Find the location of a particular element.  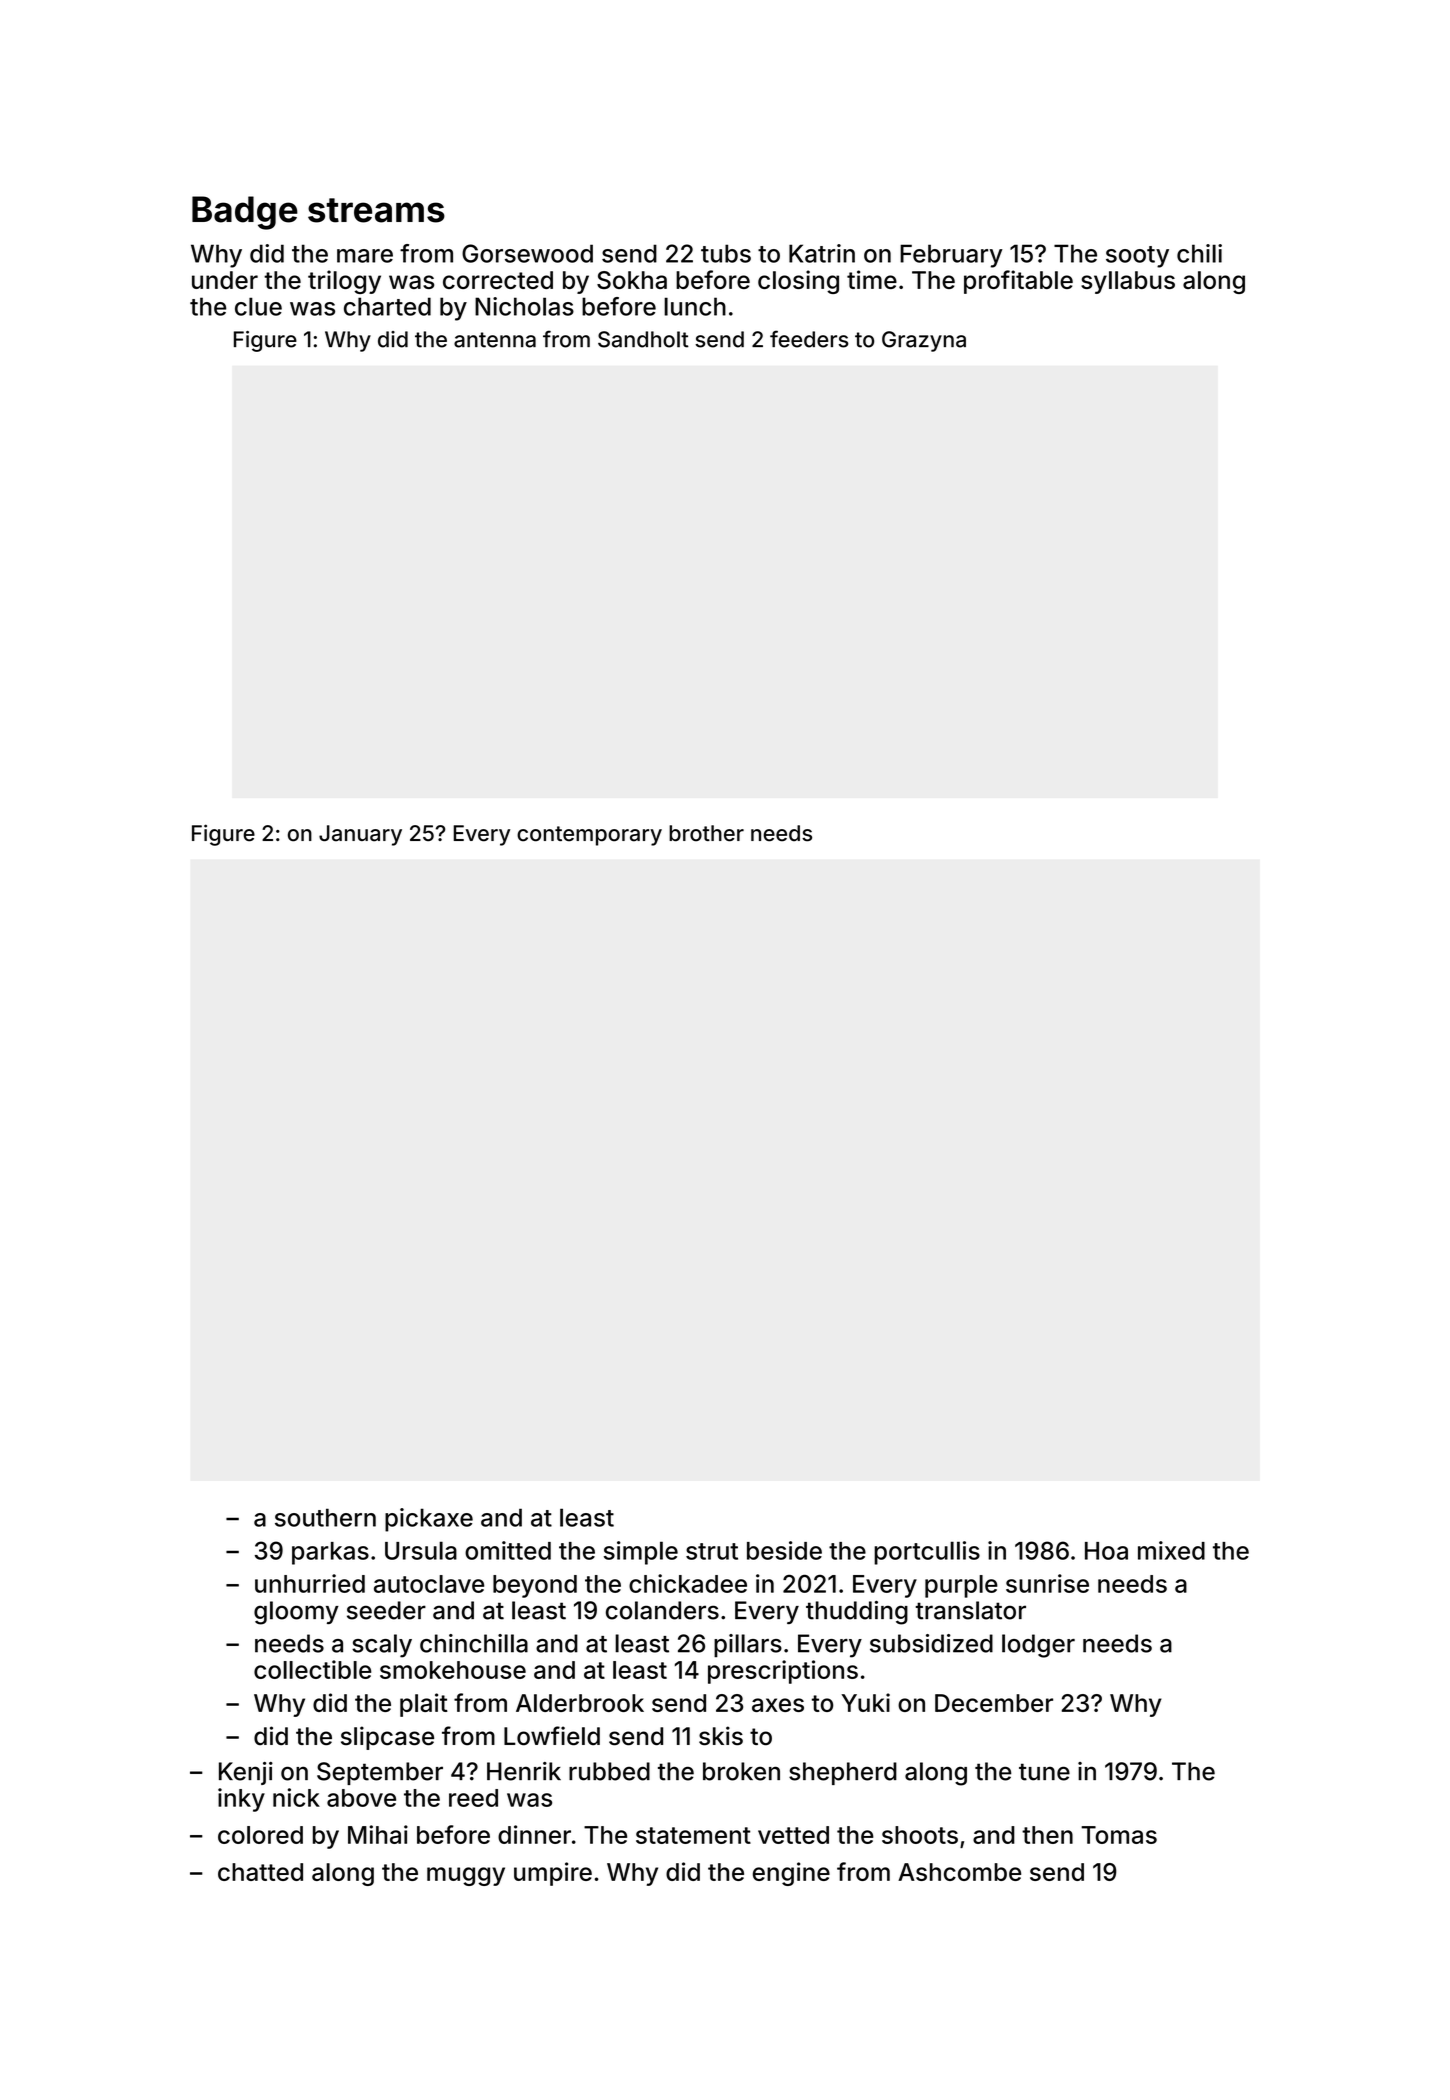

parkas is located at coordinates (330, 1553).
